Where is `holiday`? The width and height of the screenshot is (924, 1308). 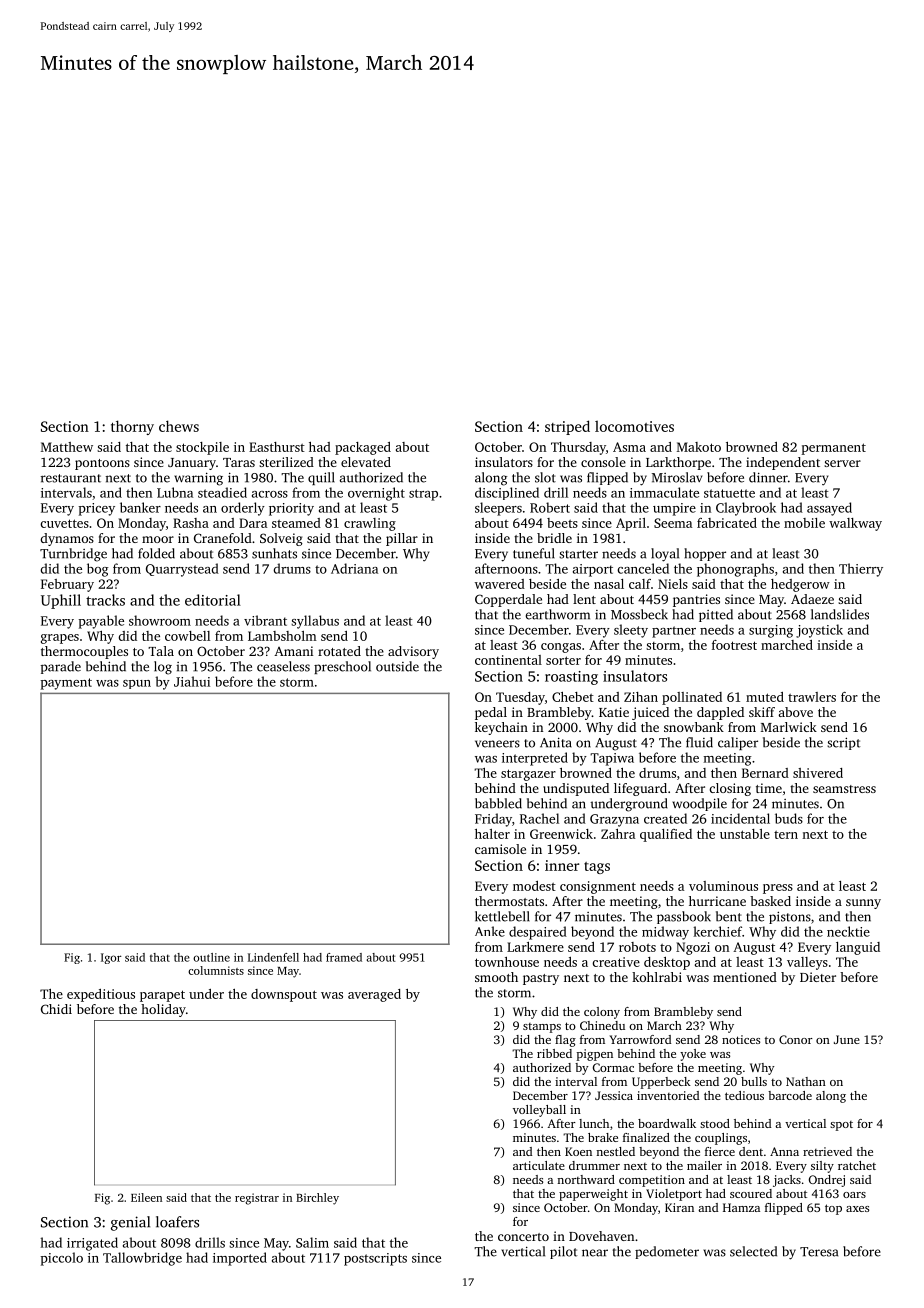 holiday is located at coordinates (163, 1010).
